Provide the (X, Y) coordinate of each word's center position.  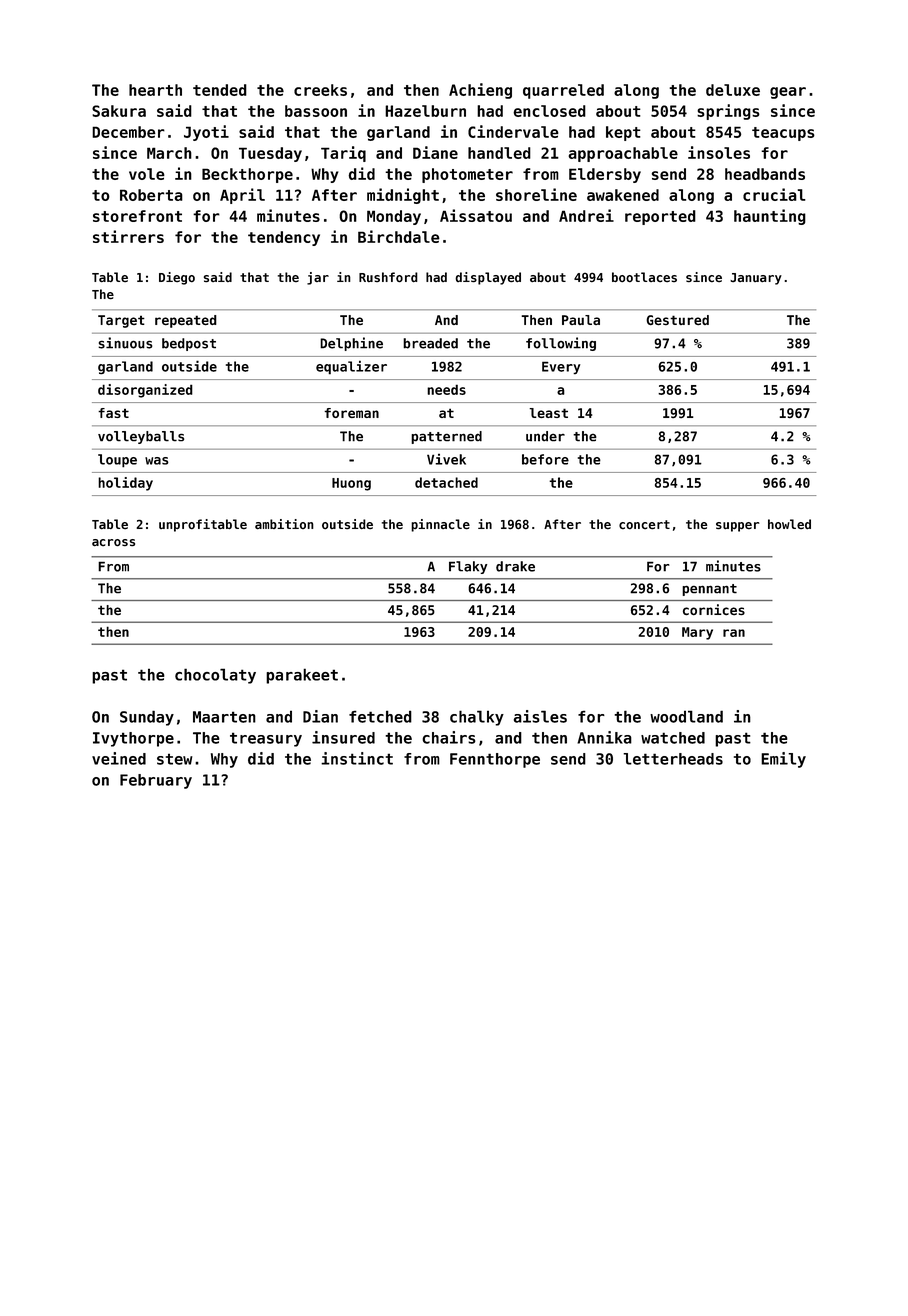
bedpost (189, 344)
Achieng (480, 91)
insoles (719, 152)
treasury (266, 739)
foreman (351, 413)
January (756, 279)
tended (220, 90)
